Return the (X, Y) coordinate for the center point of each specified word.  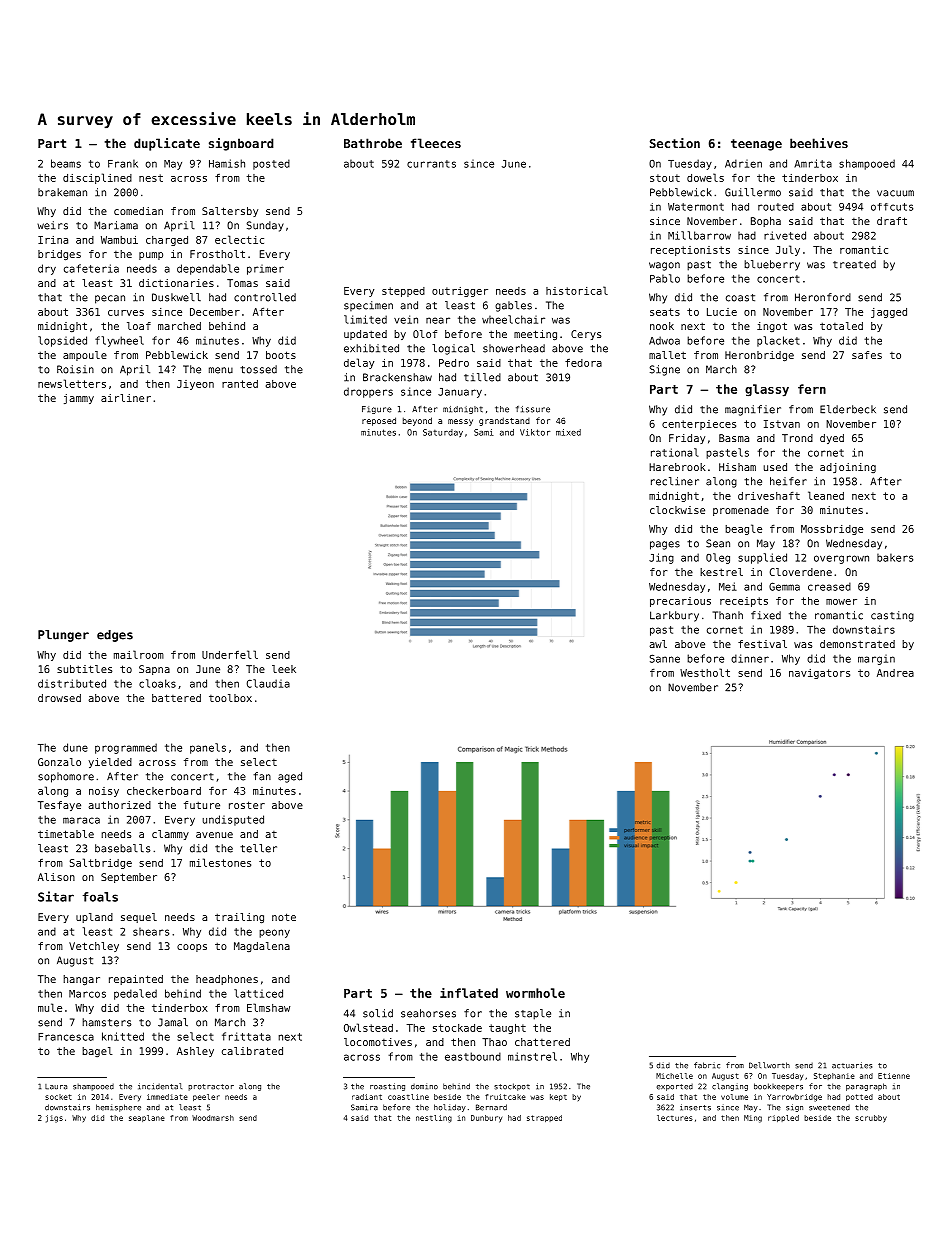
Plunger (63, 636)
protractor (211, 1087)
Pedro (454, 363)
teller (258, 848)
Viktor (535, 432)
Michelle (674, 1076)
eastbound (473, 1056)
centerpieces (699, 425)
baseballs (122, 848)
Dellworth (769, 1065)
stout (665, 178)
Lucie (722, 312)
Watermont (696, 207)
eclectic (239, 239)
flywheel (119, 341)
